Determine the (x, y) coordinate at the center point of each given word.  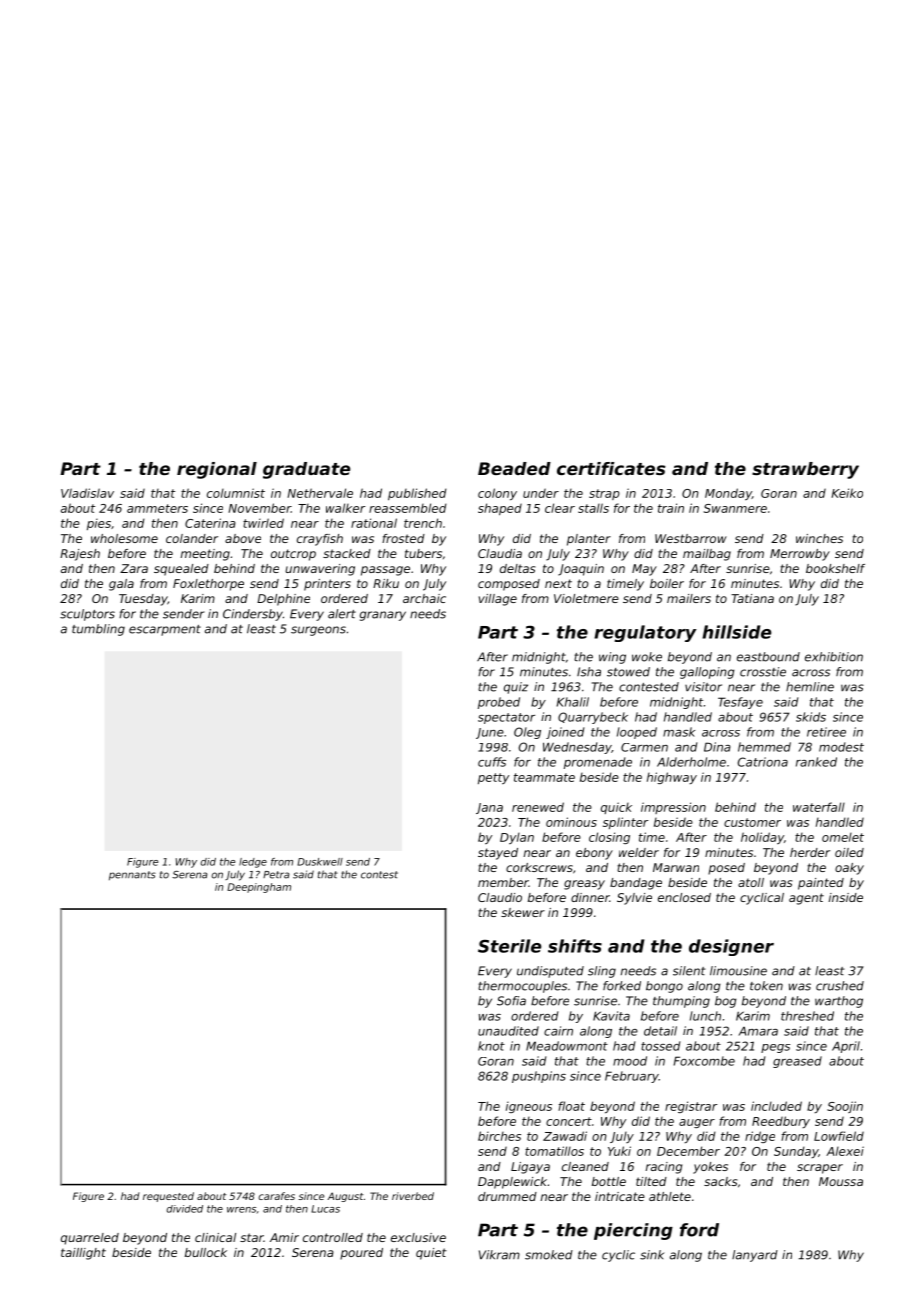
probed (499, 703)
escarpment (165, 630)
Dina (717, 747)
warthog (839, 1002)
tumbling (98, 630)
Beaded (514, 468)
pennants (132, 875)
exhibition (834, 657)
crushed (840, 986)
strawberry (805, 470)
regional (217, 470)
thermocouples (522, 987)
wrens (241, 1210)
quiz (516, 688)
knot (491, 1046)
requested (168, 1197)
